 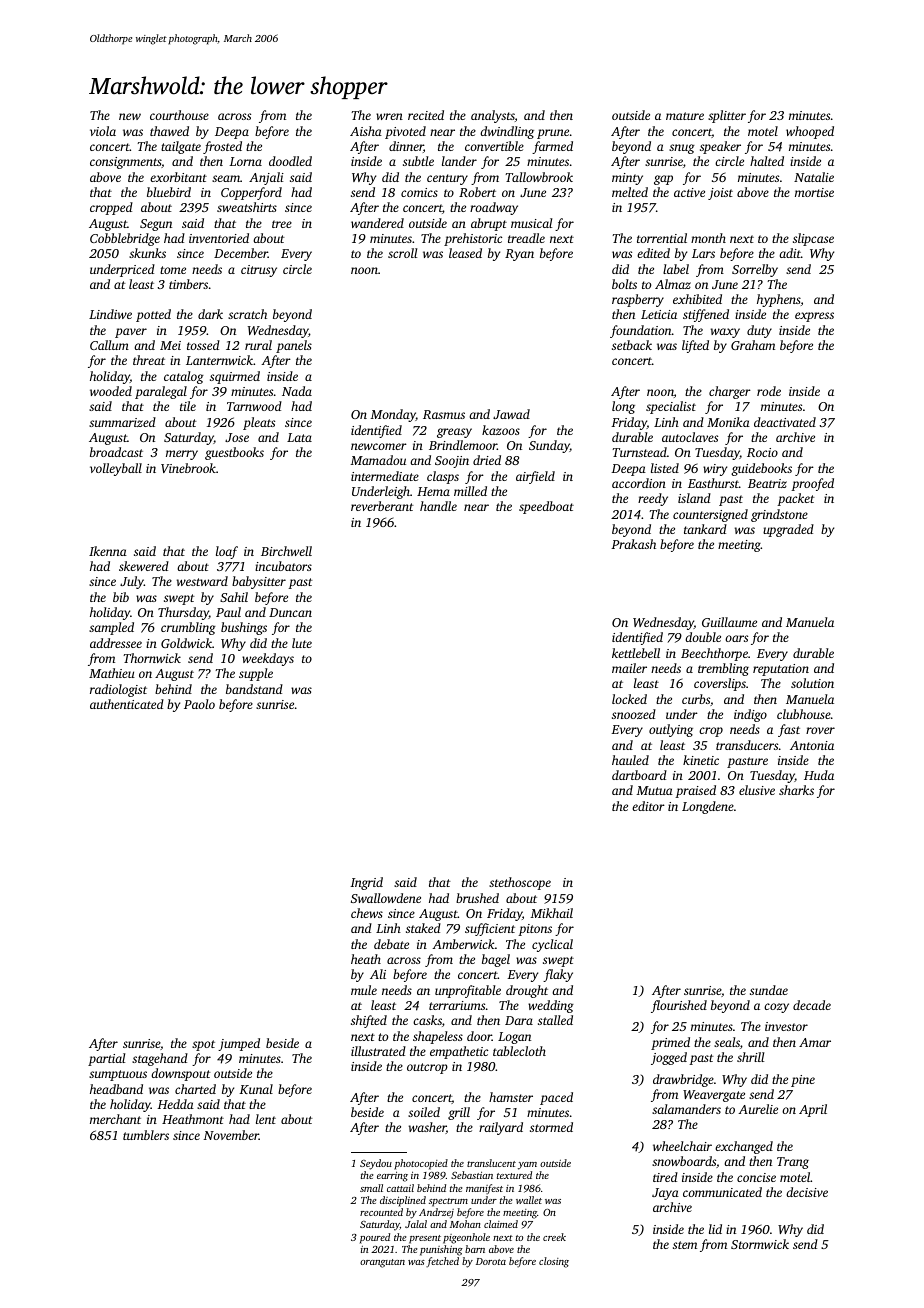 What do you see at coordinates (629, 668) in the page?
I see `mailer` at bounding box center [629, 668].
